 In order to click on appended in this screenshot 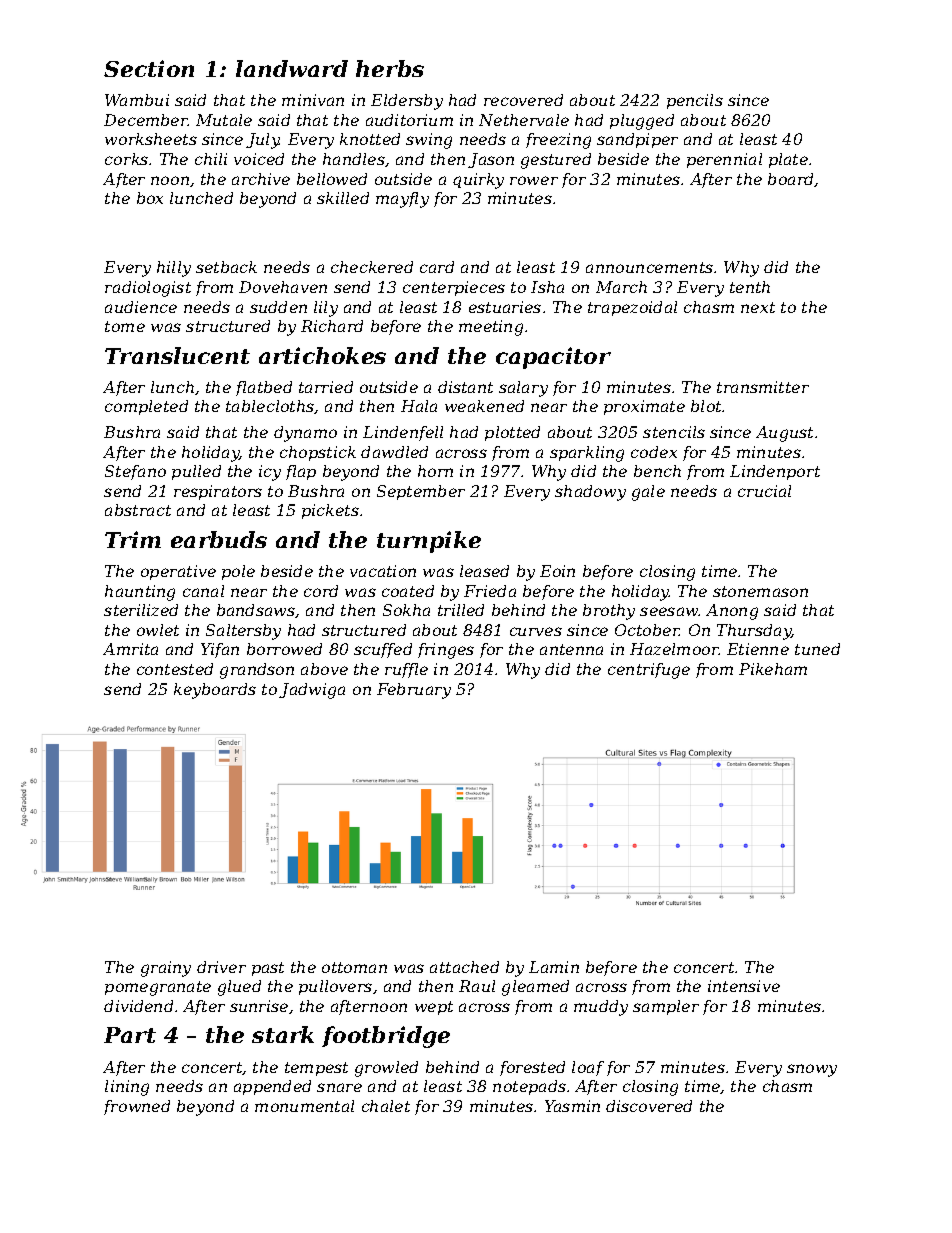, I will do `click(272, 1087)`.
